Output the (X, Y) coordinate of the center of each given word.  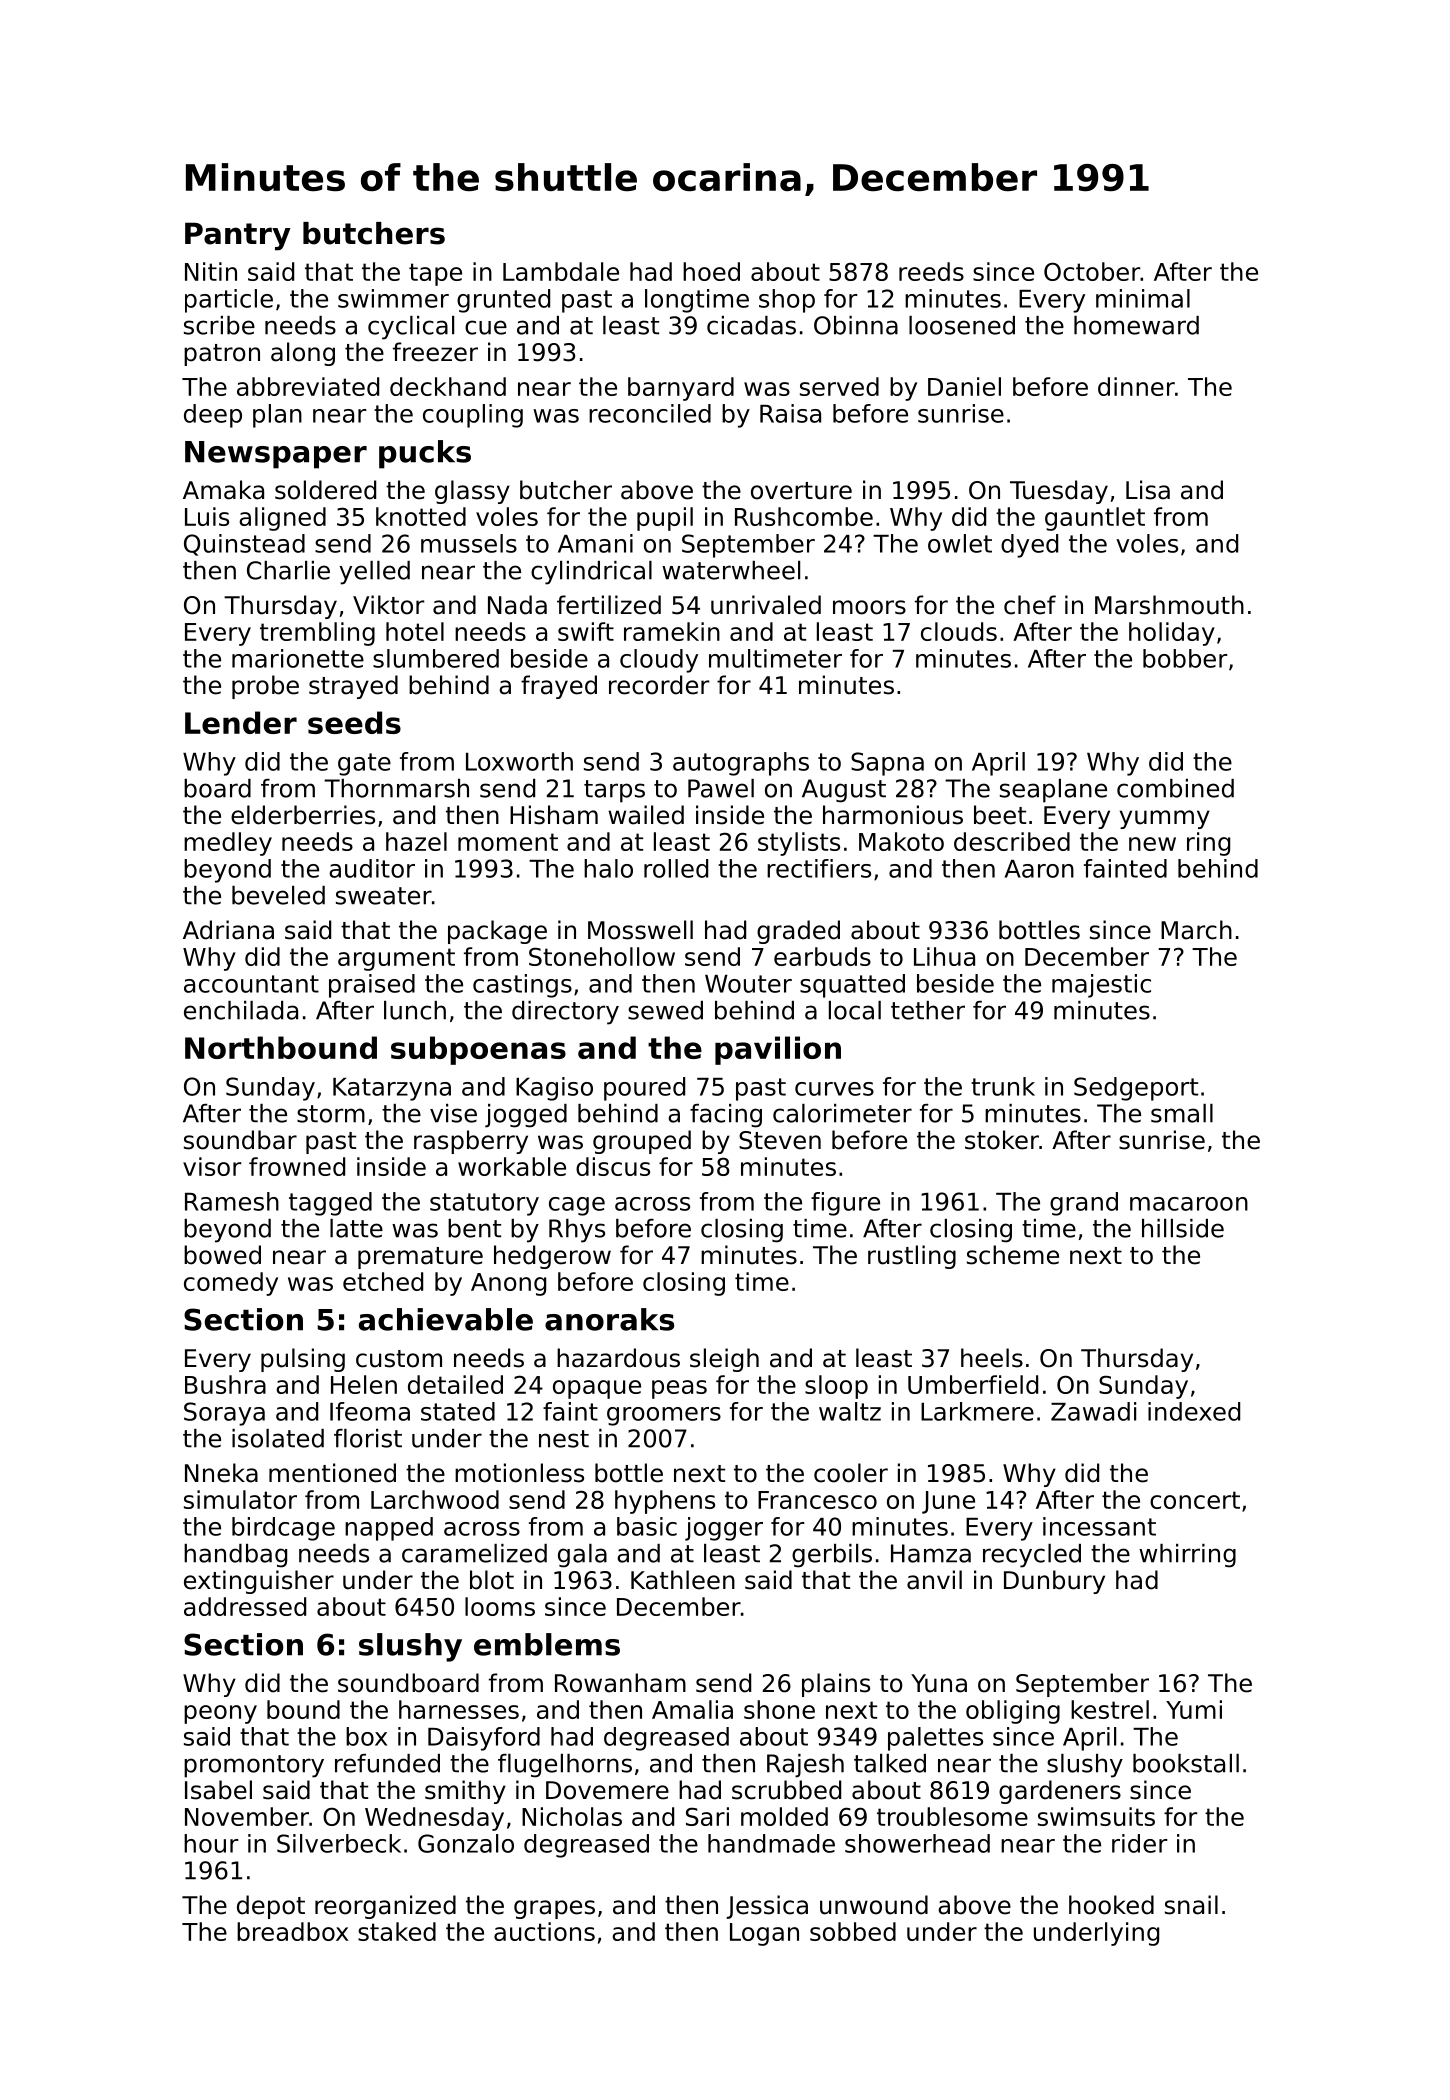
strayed (353, 687)
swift (586, 631)
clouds (959, 631)
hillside (1183, 1228)
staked (397, 1931)
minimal (1143, 298)
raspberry (471, 1142)
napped (389, 1529)
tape (435, 274)
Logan (764, 1934)
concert (1195, 1500)
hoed (711, 271)
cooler (851, 1473)
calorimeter (842, 1113)
